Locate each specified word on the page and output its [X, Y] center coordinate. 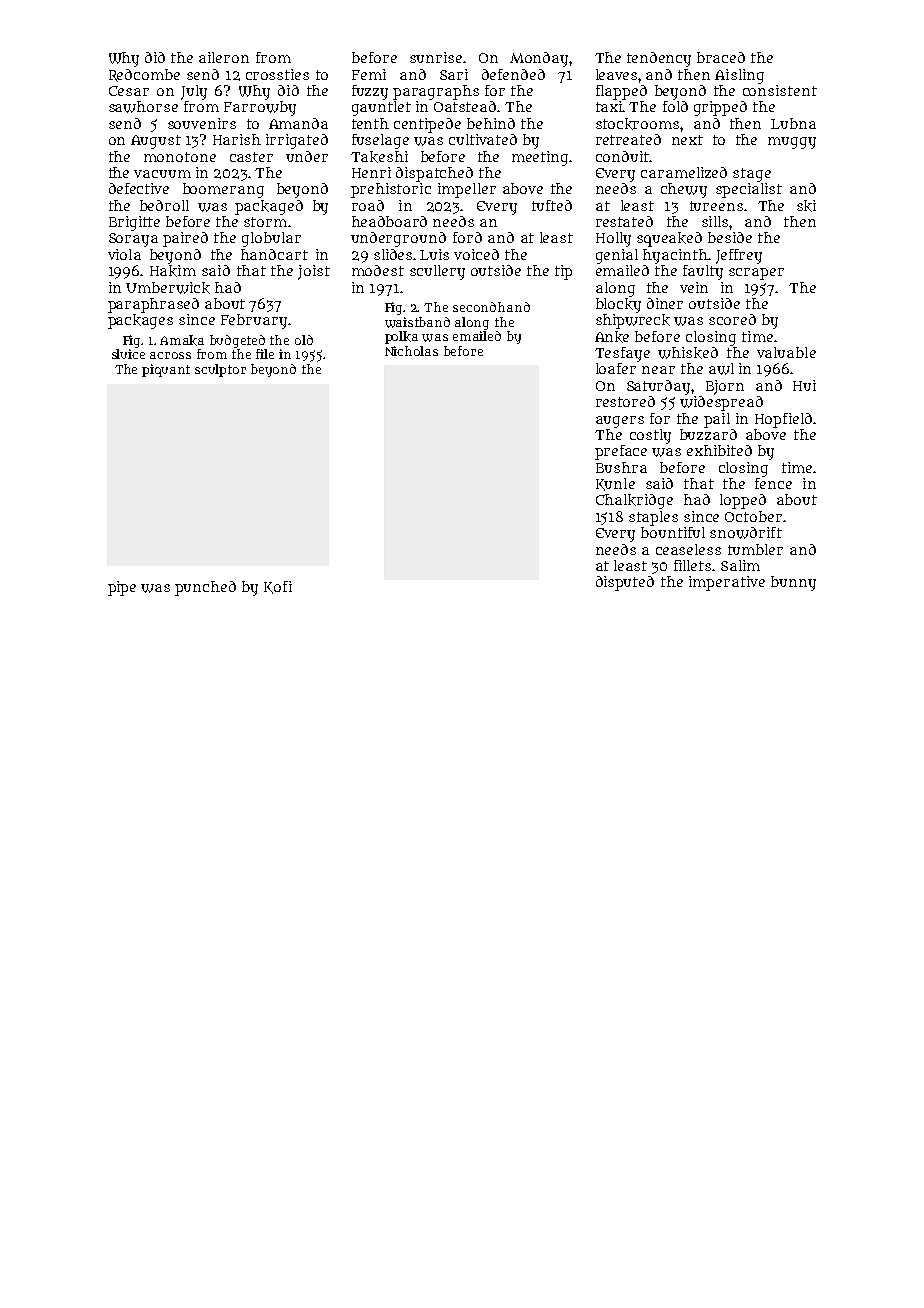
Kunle [615, 484]
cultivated [483, 139]
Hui [804, 385]
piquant [166, 370]
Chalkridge [634, 501]
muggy [792, 143]
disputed [625, 583]
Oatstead [465, 106]
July [194, 92]
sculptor [220, 370]
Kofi [278, 587]
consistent [780, 90]
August [156, 142]
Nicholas [411, 351]
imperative [727, 583]
